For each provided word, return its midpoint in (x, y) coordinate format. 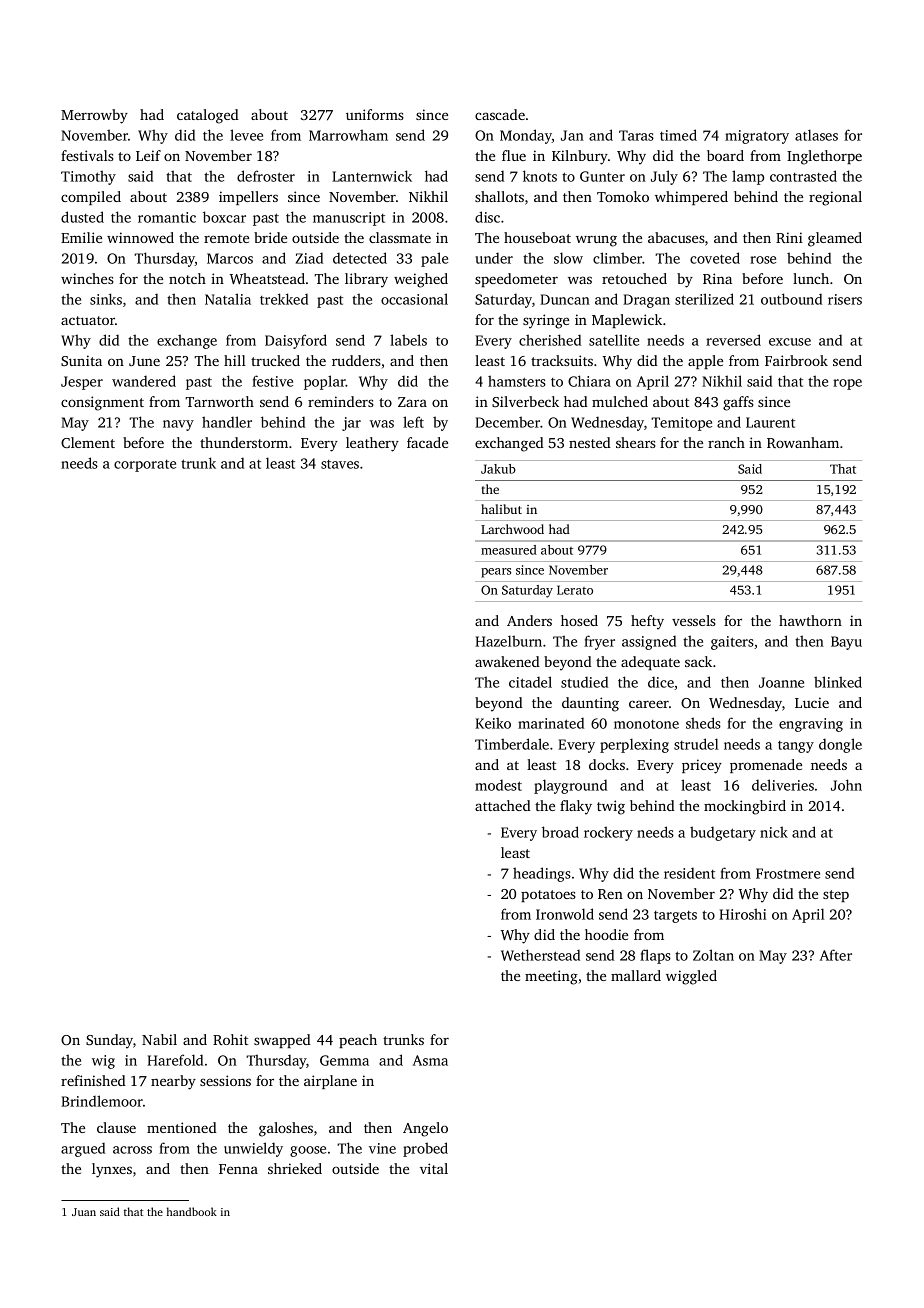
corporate (145, 466)
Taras (636, 135)
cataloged (208, 116)
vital (434, 1168)
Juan (84, 1212)
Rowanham (803, 442)
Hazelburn (508, 641)
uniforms (375, 114)
